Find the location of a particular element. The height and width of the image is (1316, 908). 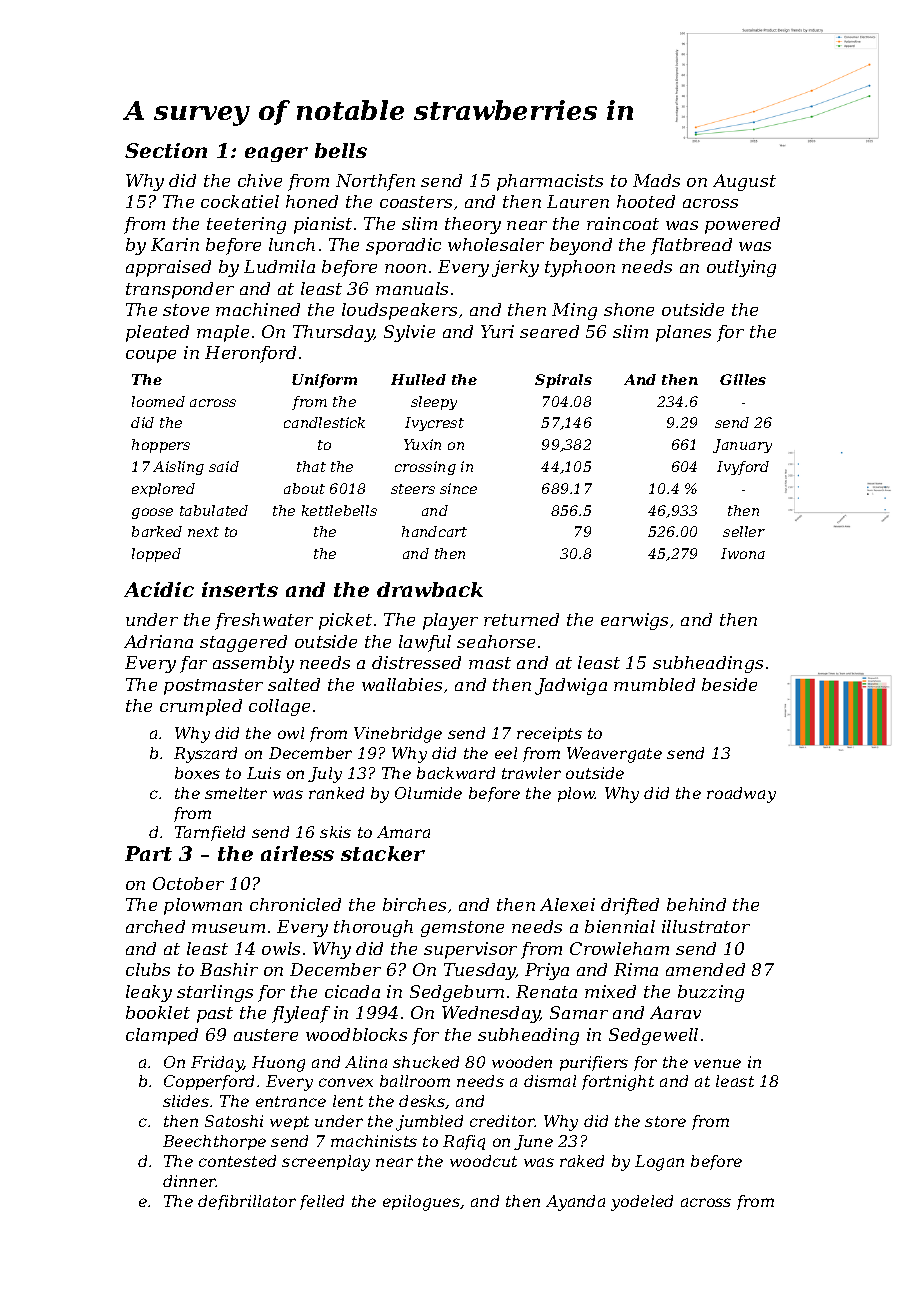

wallabies is located at coordinates (402, 684).
